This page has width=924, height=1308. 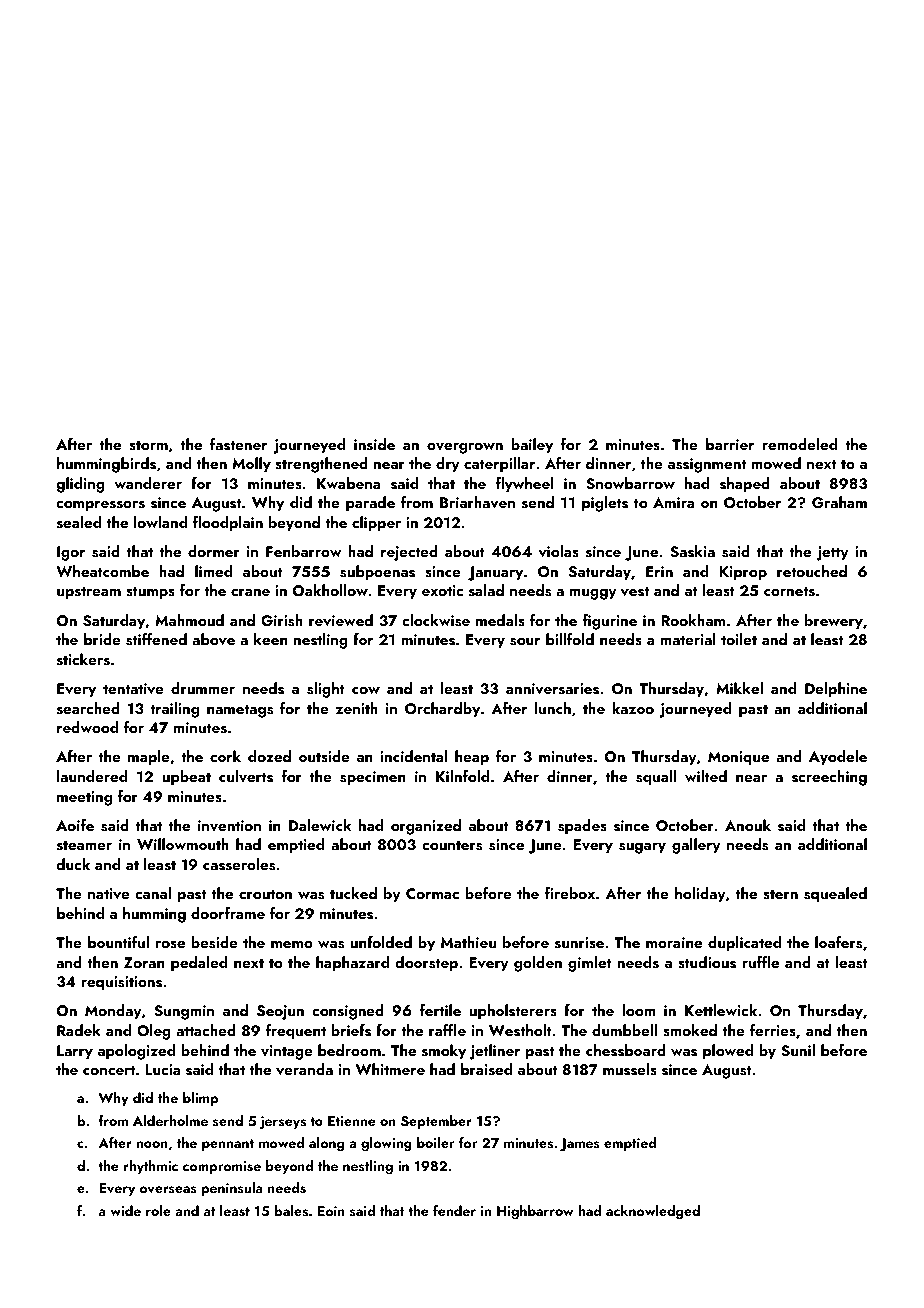 What do you see at coordinates (386, 1144) in the page?
I see `glowing` at bounding box center [386, 1144].
